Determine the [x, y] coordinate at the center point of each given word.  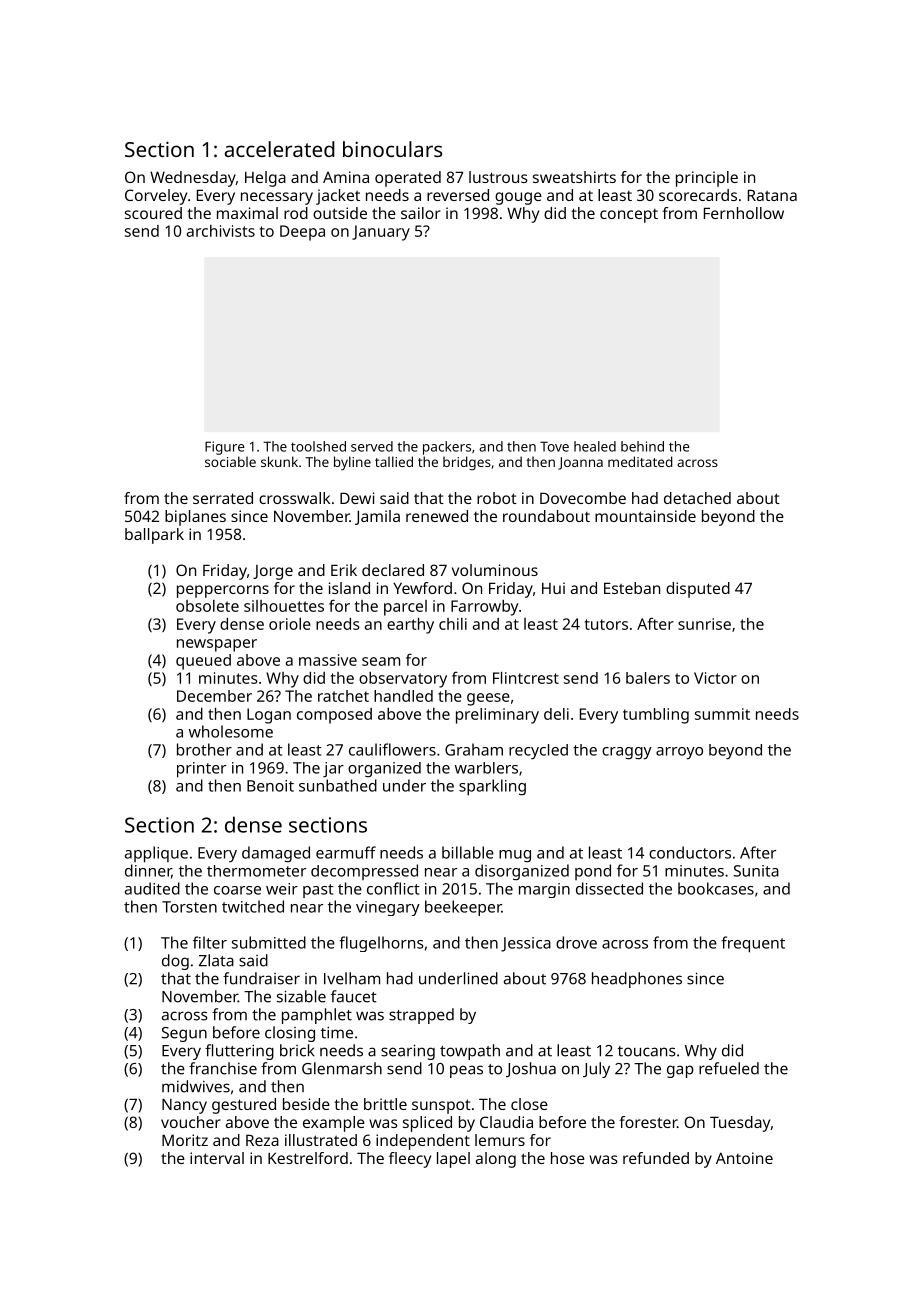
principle [707, 179]
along [496, 1160]
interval [217, 1158]
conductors [690, 852]
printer [201, 770]
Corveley [156, 197]
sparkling [492, 787]
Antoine [744, 1158]
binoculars [392, 149]
